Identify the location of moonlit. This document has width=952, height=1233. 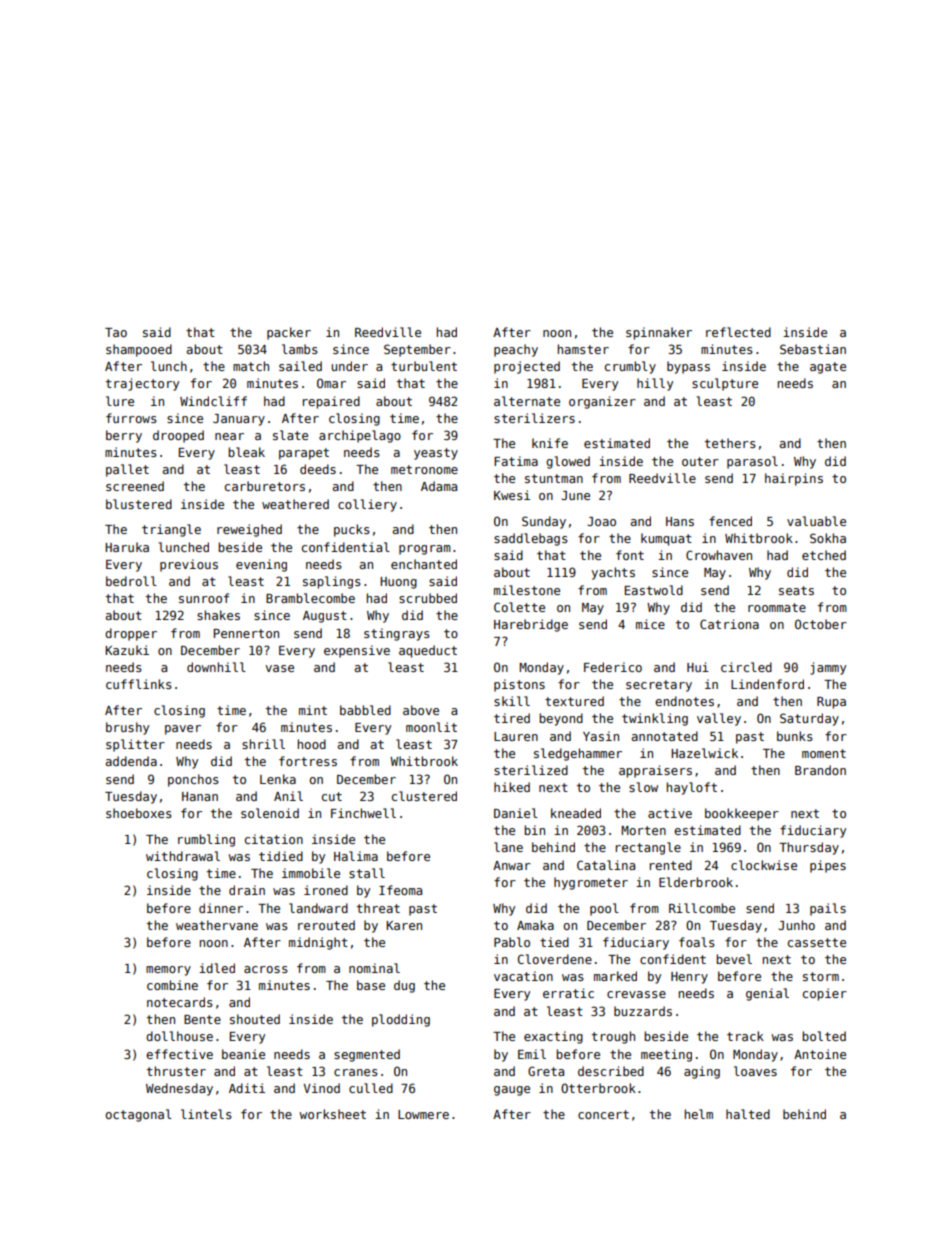
(431, 727).
